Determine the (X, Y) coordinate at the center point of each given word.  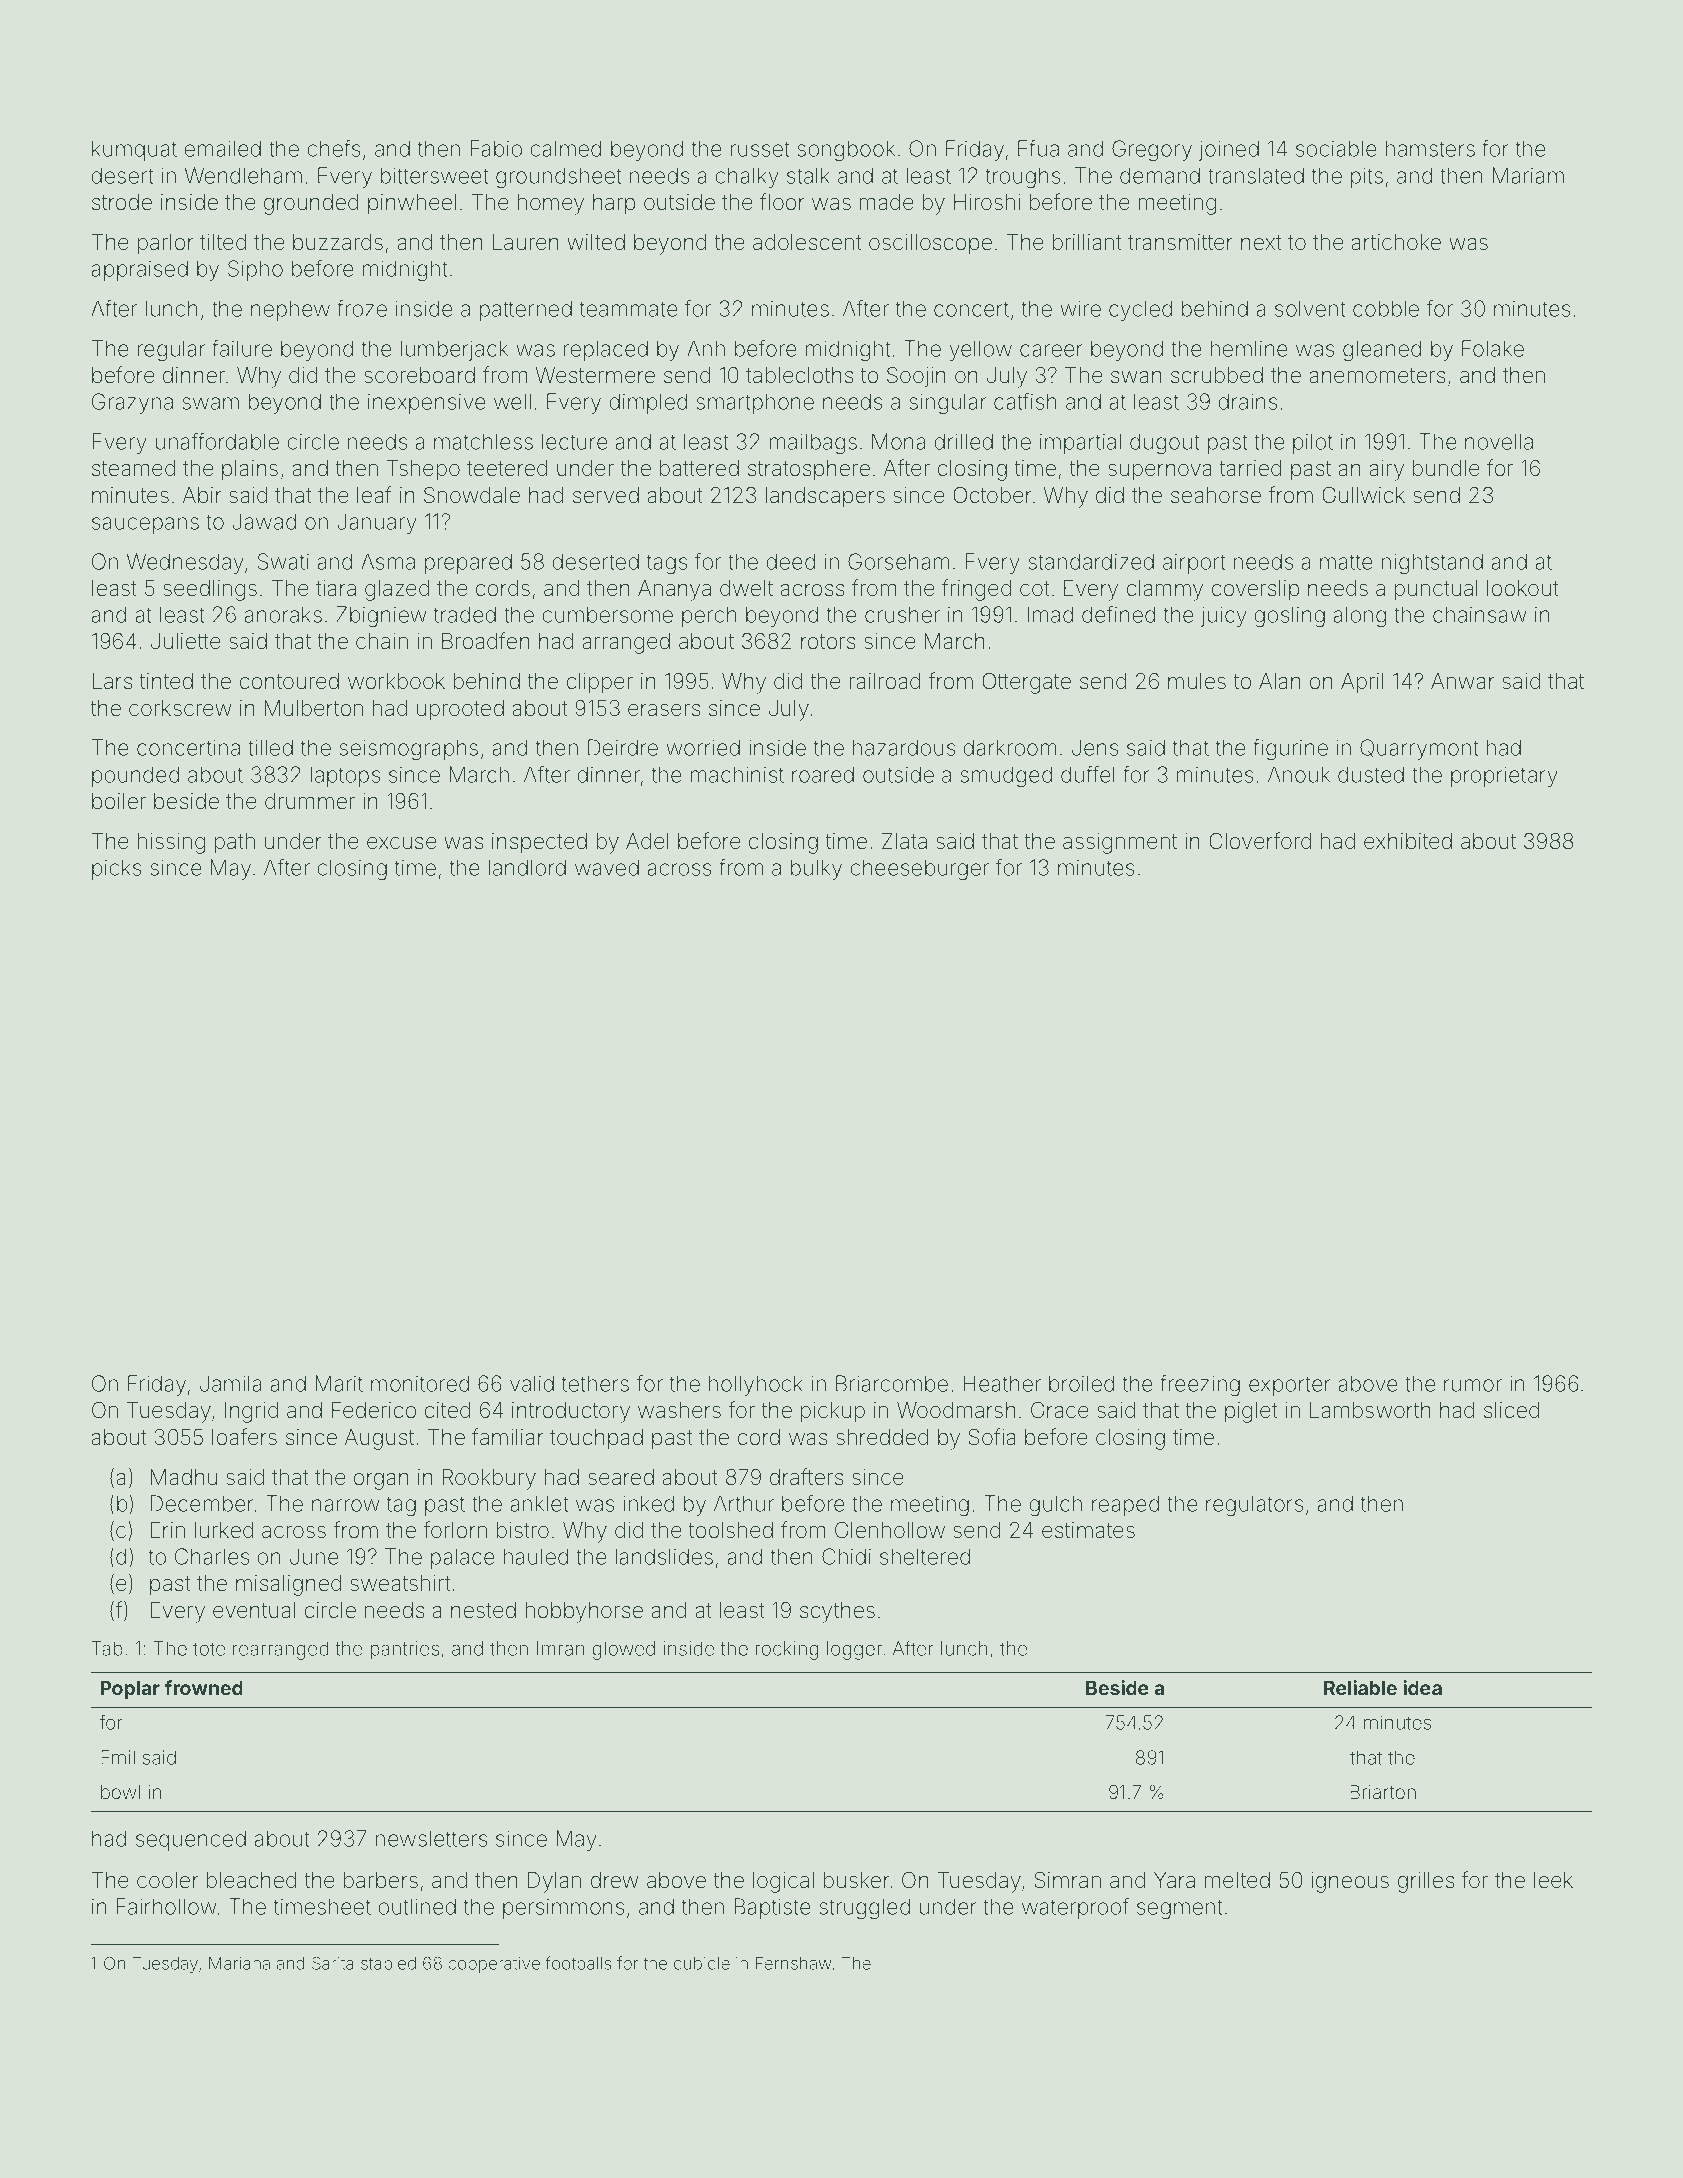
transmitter (1180, 242)
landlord (527, 867)
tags (667, 564)
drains (1248, 401)
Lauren (526, 242)
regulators (1255, 1505)
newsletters (432, 1838)
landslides (664, 1556)
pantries (405, 1650)
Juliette (186, 641)
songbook (846, 150)
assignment (1120, 843)
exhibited (1408, 841)
